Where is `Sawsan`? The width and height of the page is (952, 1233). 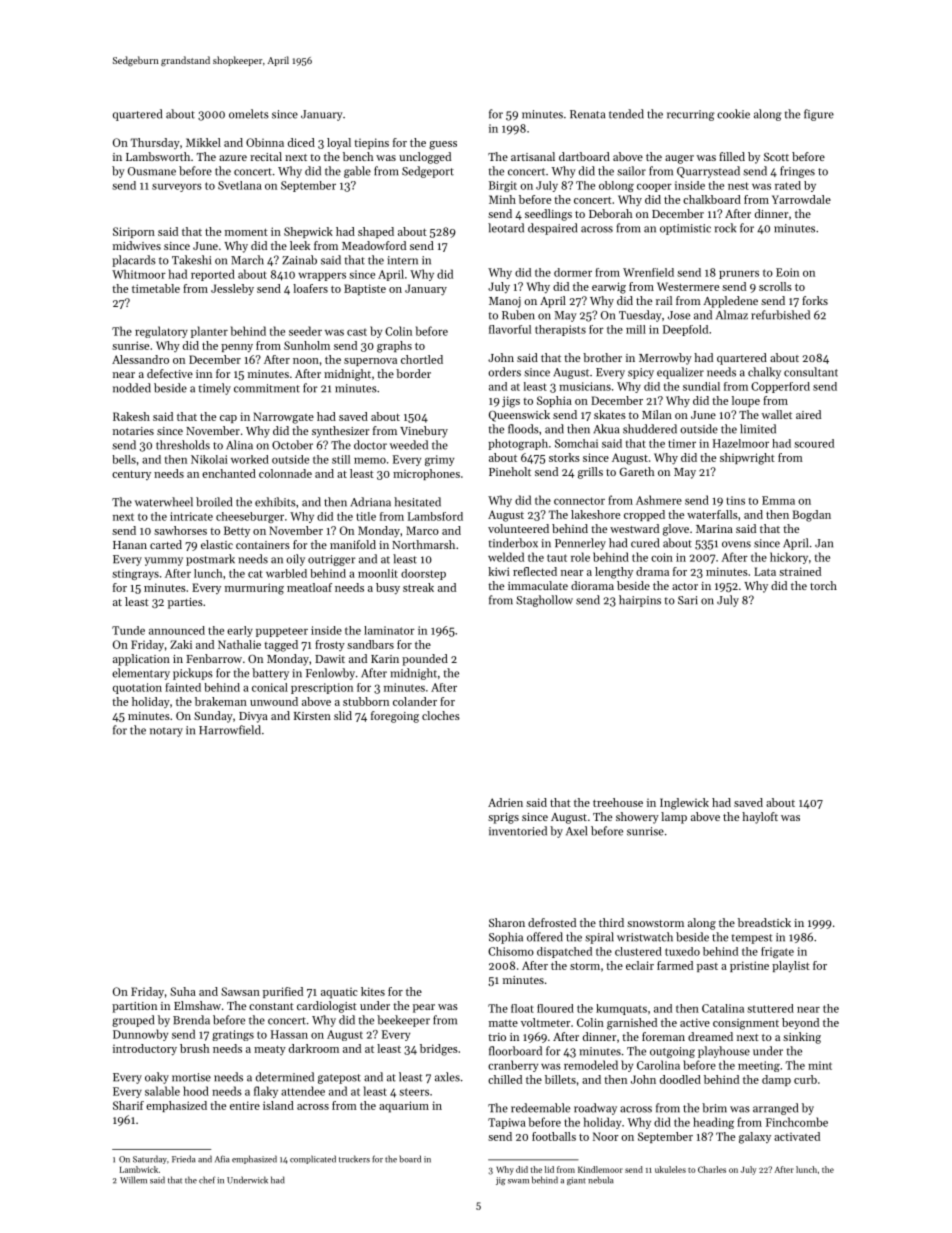 Sawsan is located at coordinates (240, 991).
